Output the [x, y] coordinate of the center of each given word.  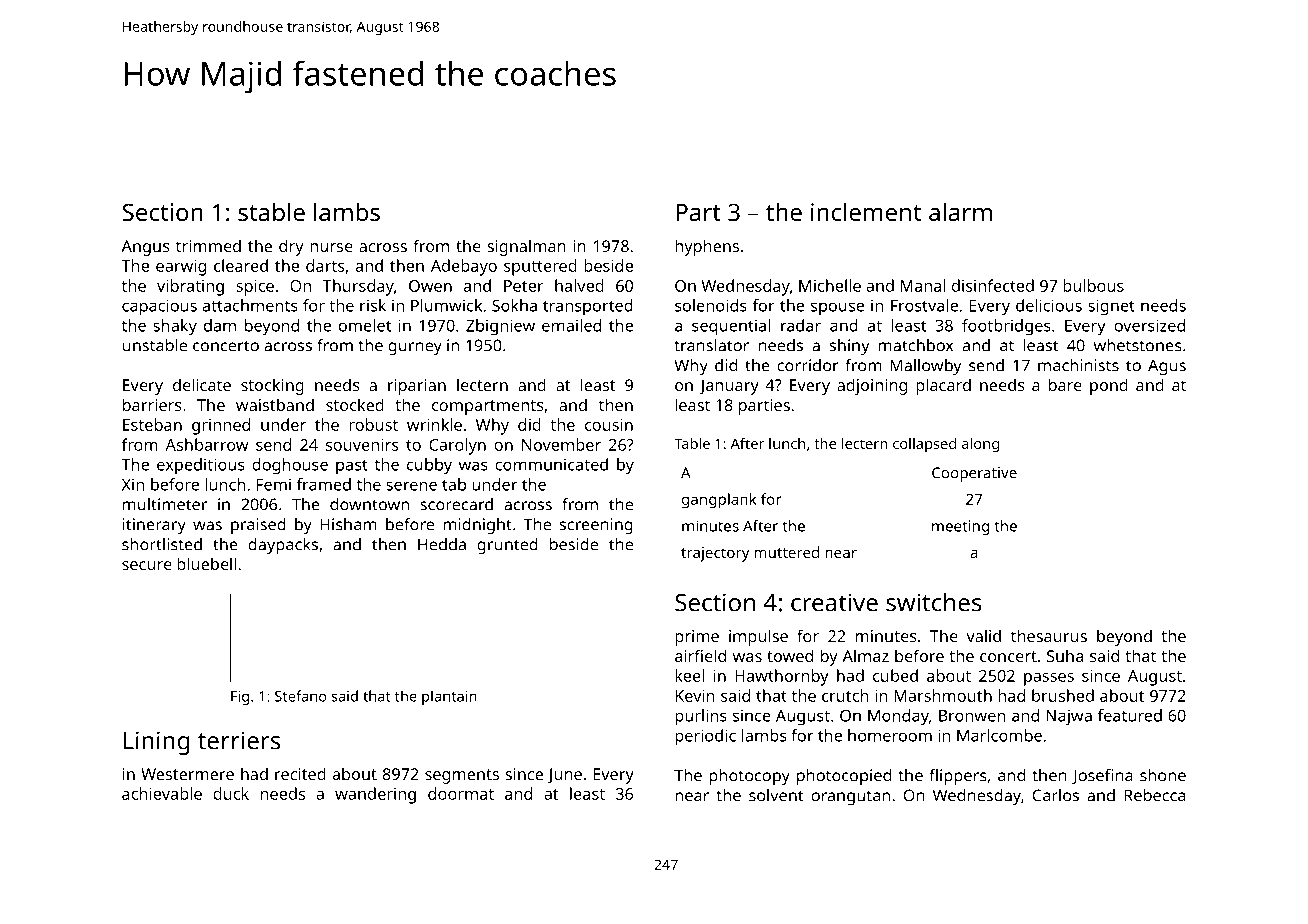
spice [255, 288]
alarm [960, 211]
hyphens [707, 247]
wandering [375, 795]
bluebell [206, 563]
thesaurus [1049, 635]
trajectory [715, 554]
